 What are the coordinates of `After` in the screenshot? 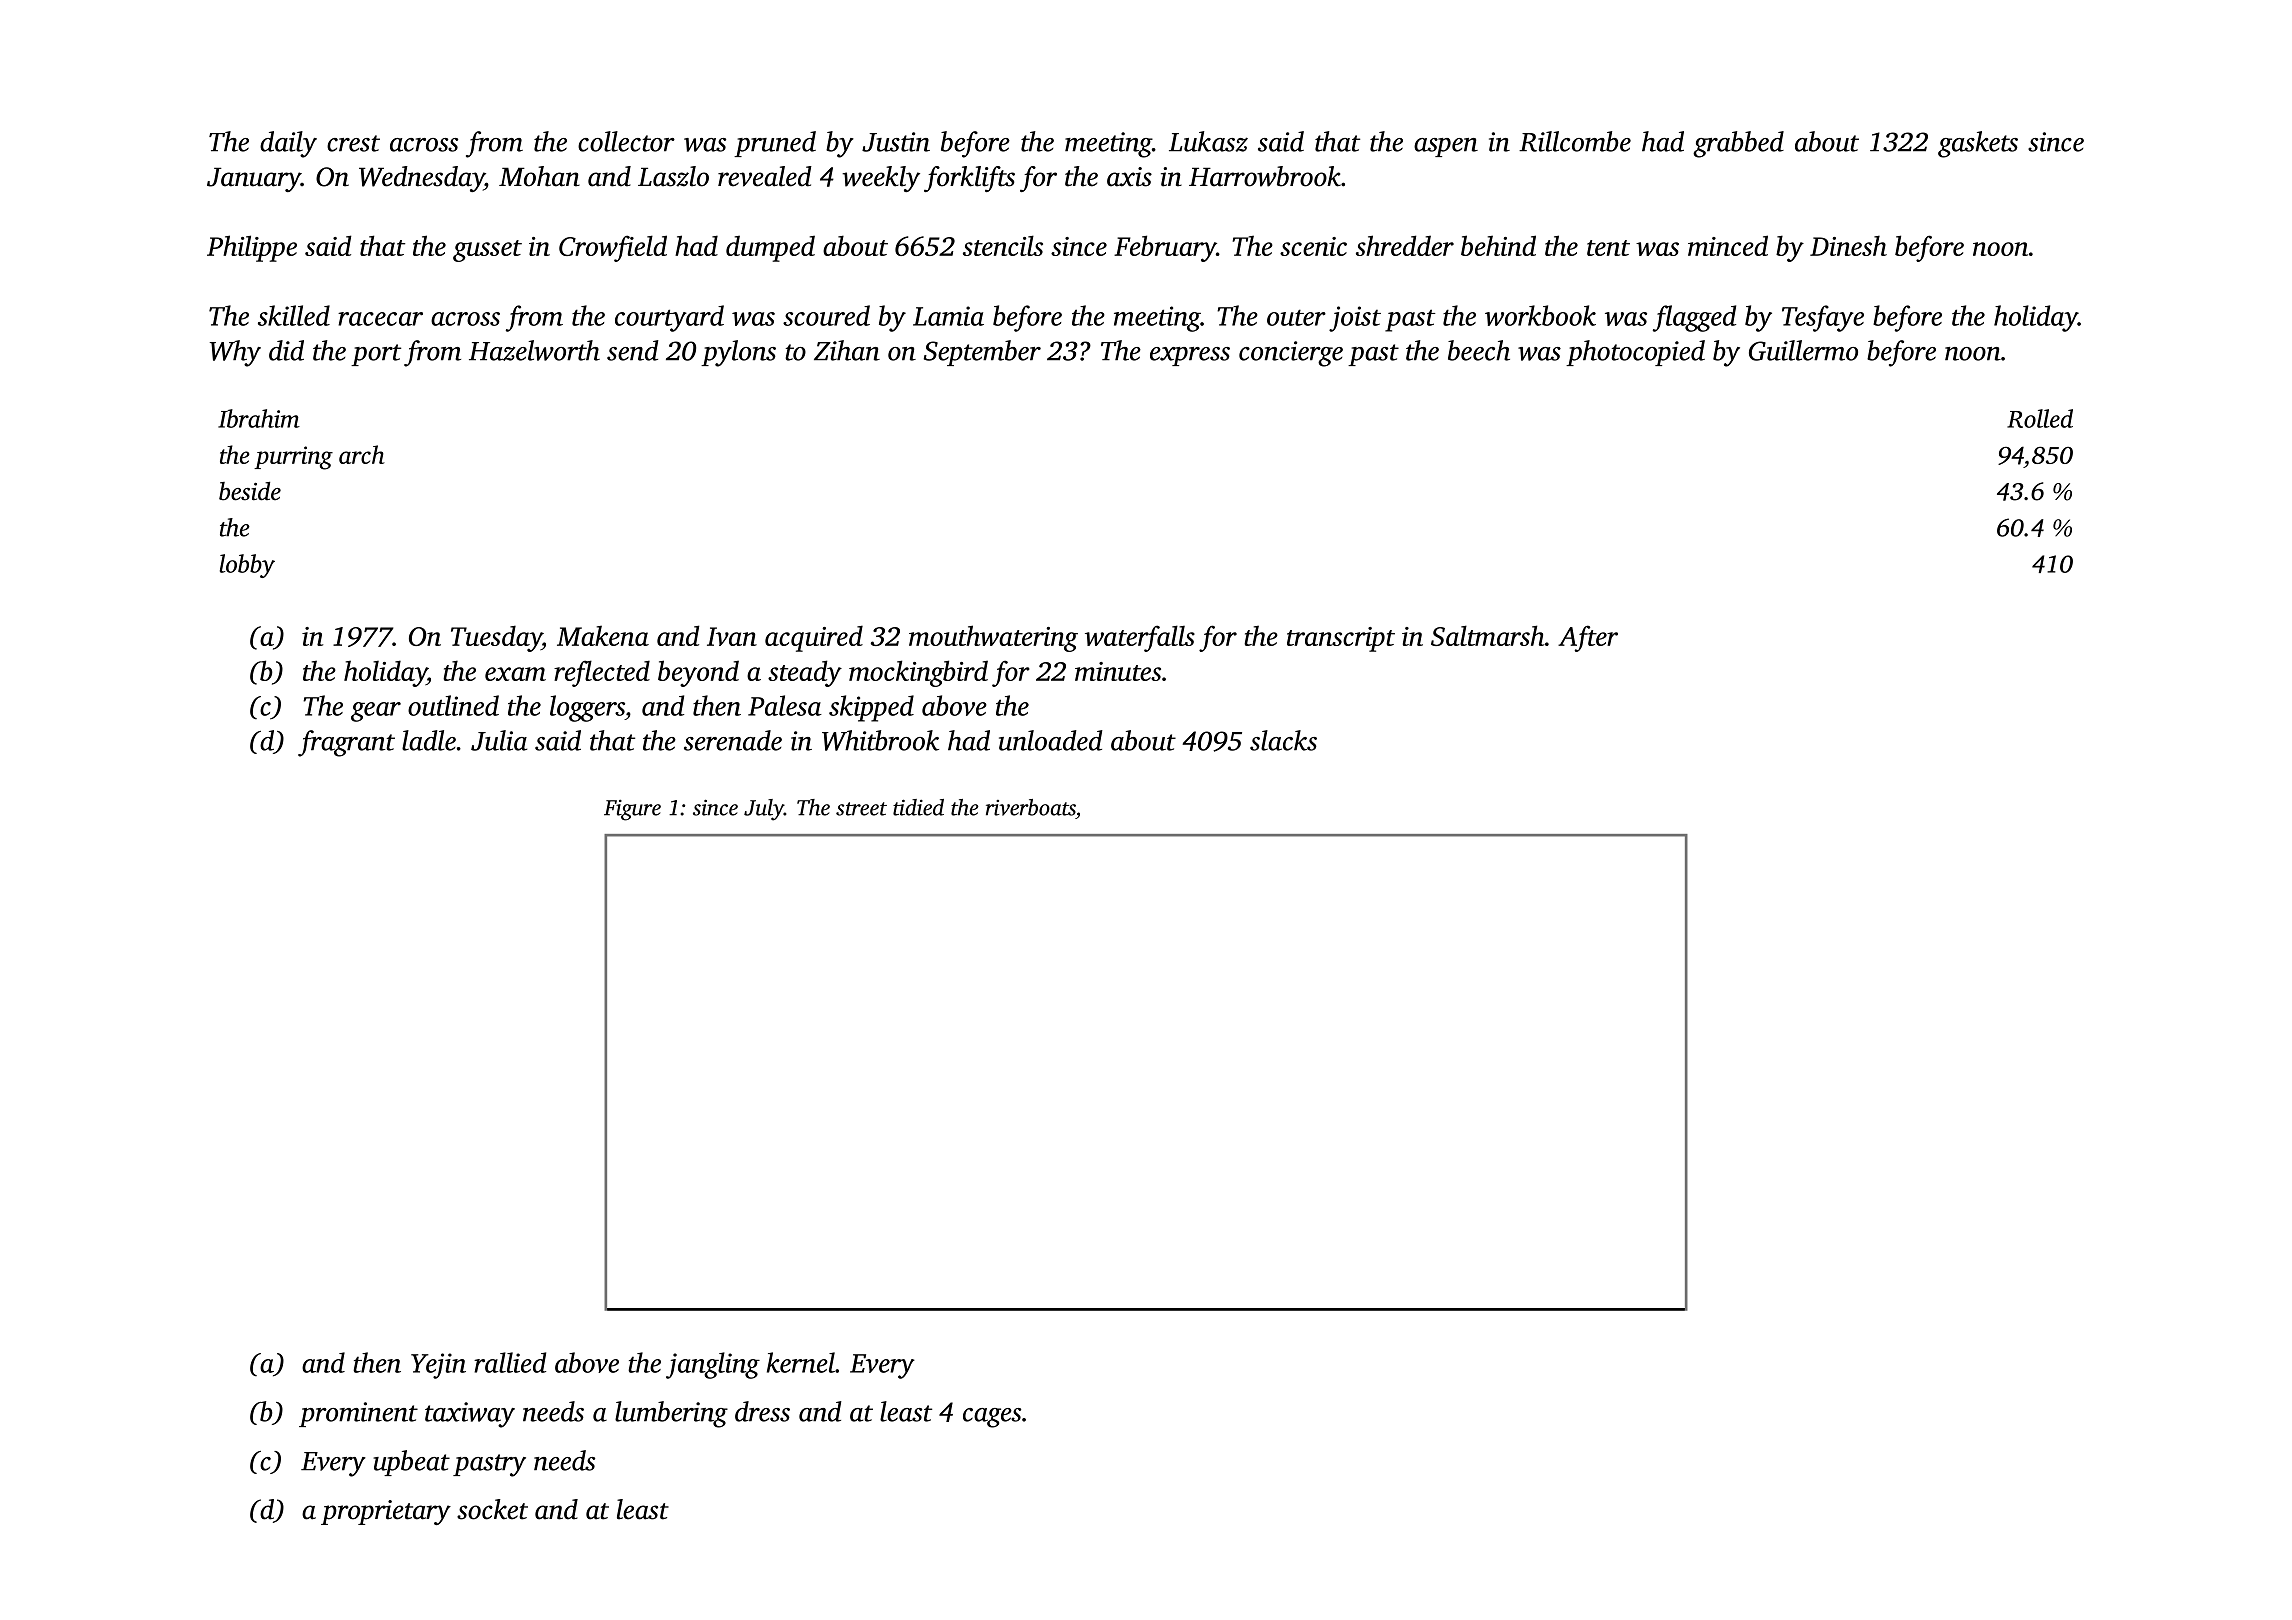 It's located at (1588, 638).
